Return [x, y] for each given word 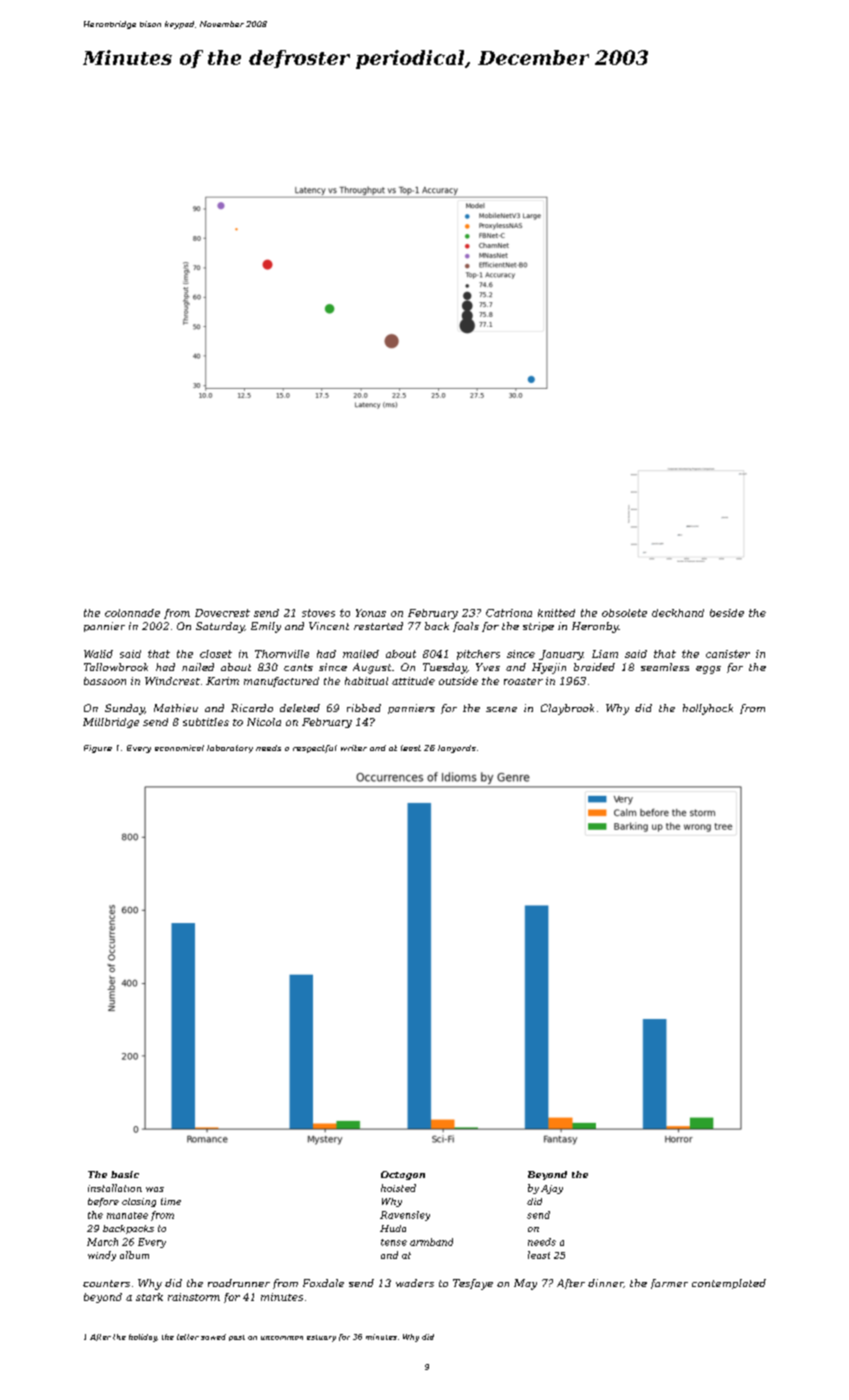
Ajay [552, 1189]
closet [216, 654]
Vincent [329, 626]
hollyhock [708, 709]
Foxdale [323, 1283]
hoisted [398, 1188]
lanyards [457, 749]
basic [125, 1174]
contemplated [729, 1284]
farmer [669, 1284]
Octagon [403, 1175]
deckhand [678, 613]
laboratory [230, 749]
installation [115, 1188]
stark [149, 1297]
